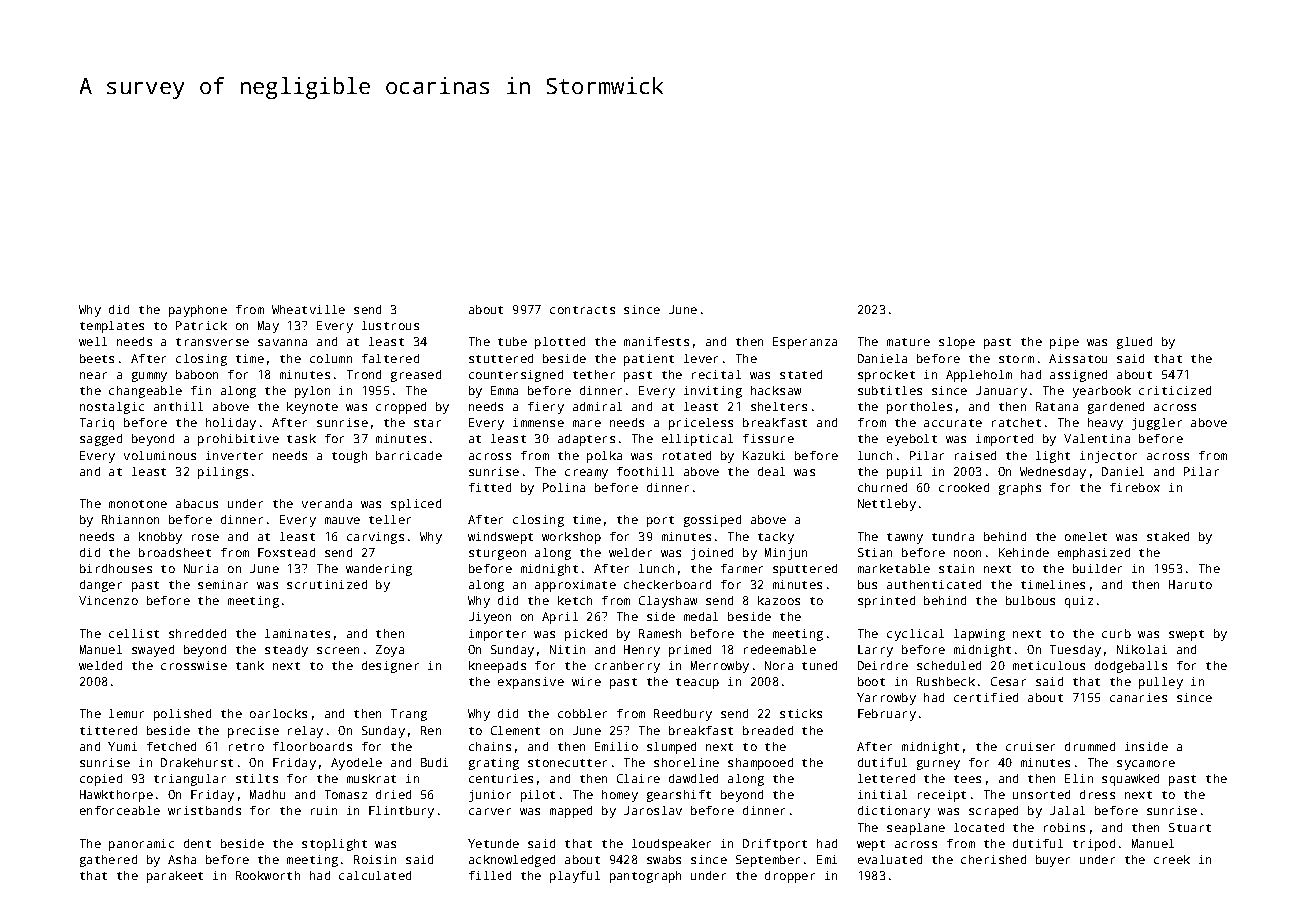 The width and height of the page is (1308, 924). What do you see at coordinates (401, 408) in the page?
I see `cropped` at bounding box center [401, 408].
